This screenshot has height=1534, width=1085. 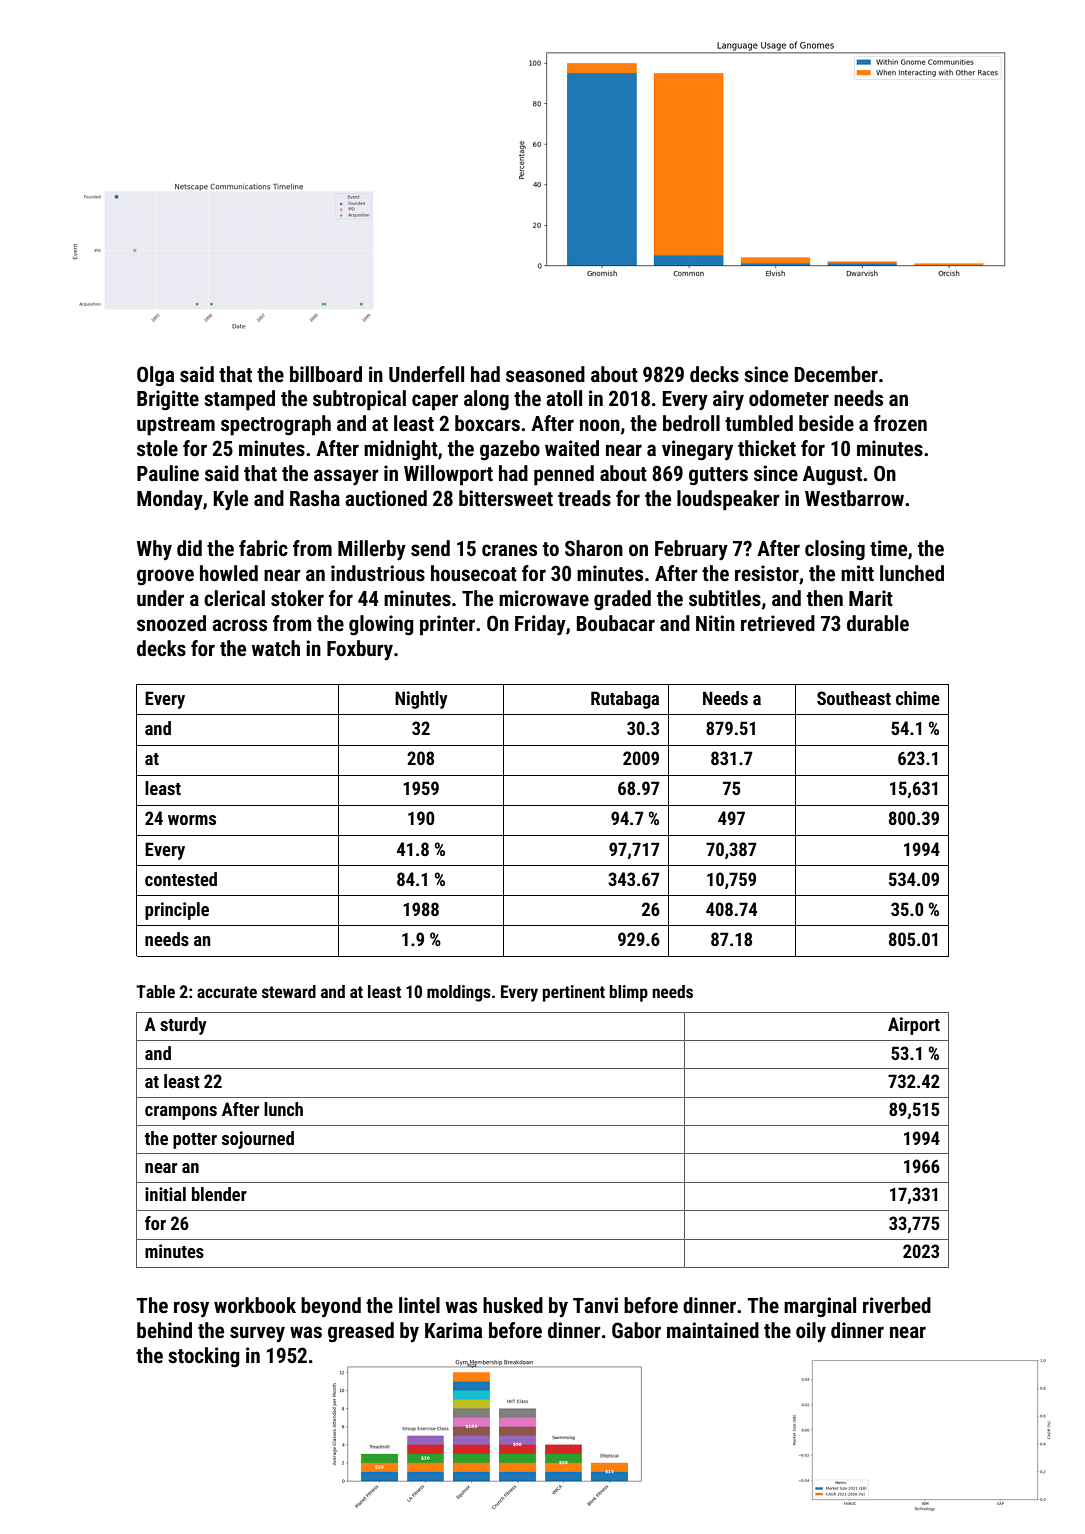 What do you see at coordinates (448, 475) in the screenshot?
I see `Willowport` at bounding box center [448, 475].
